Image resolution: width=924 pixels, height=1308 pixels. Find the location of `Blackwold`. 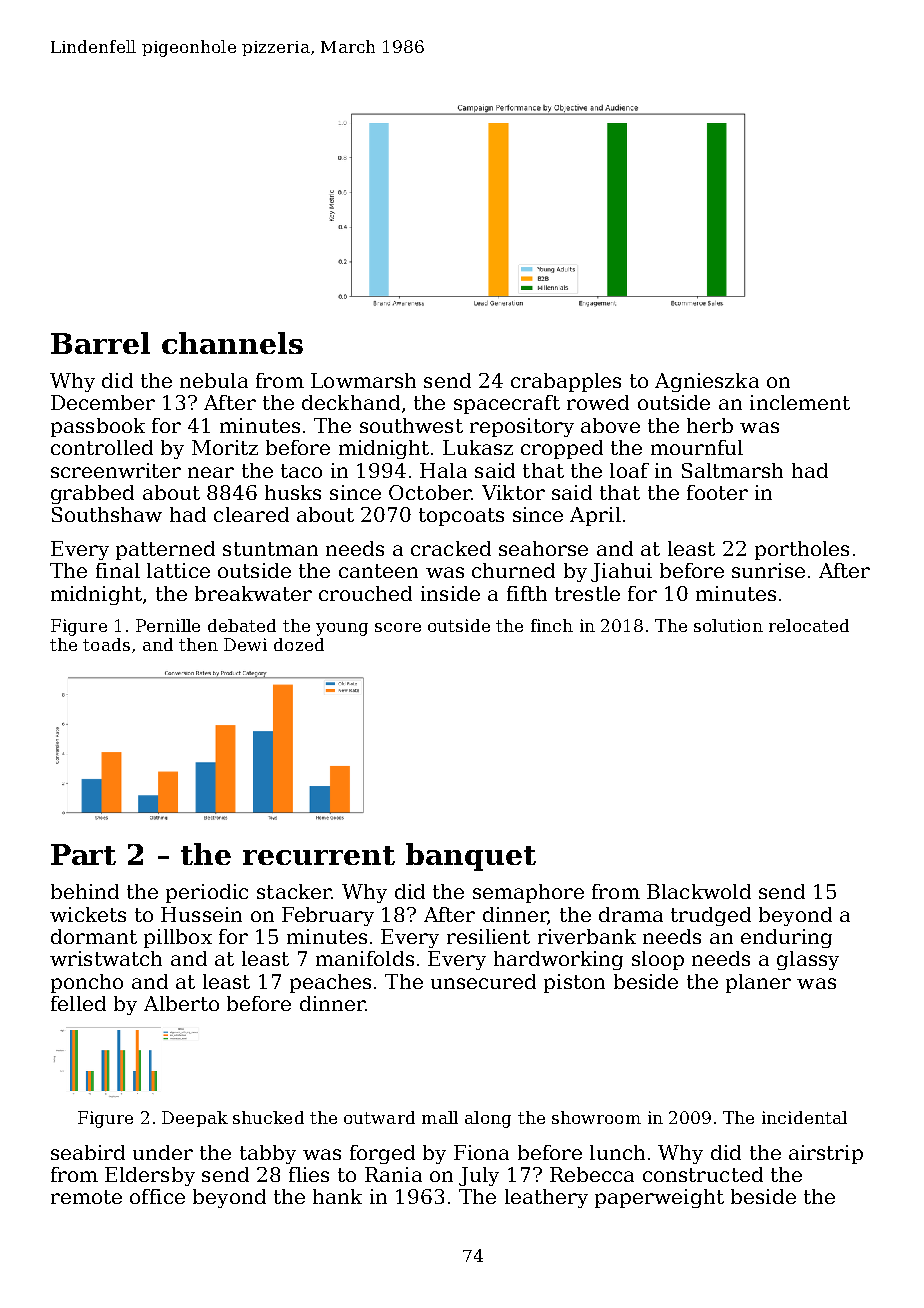

Blackwold is located at coordinates (699, 891).
